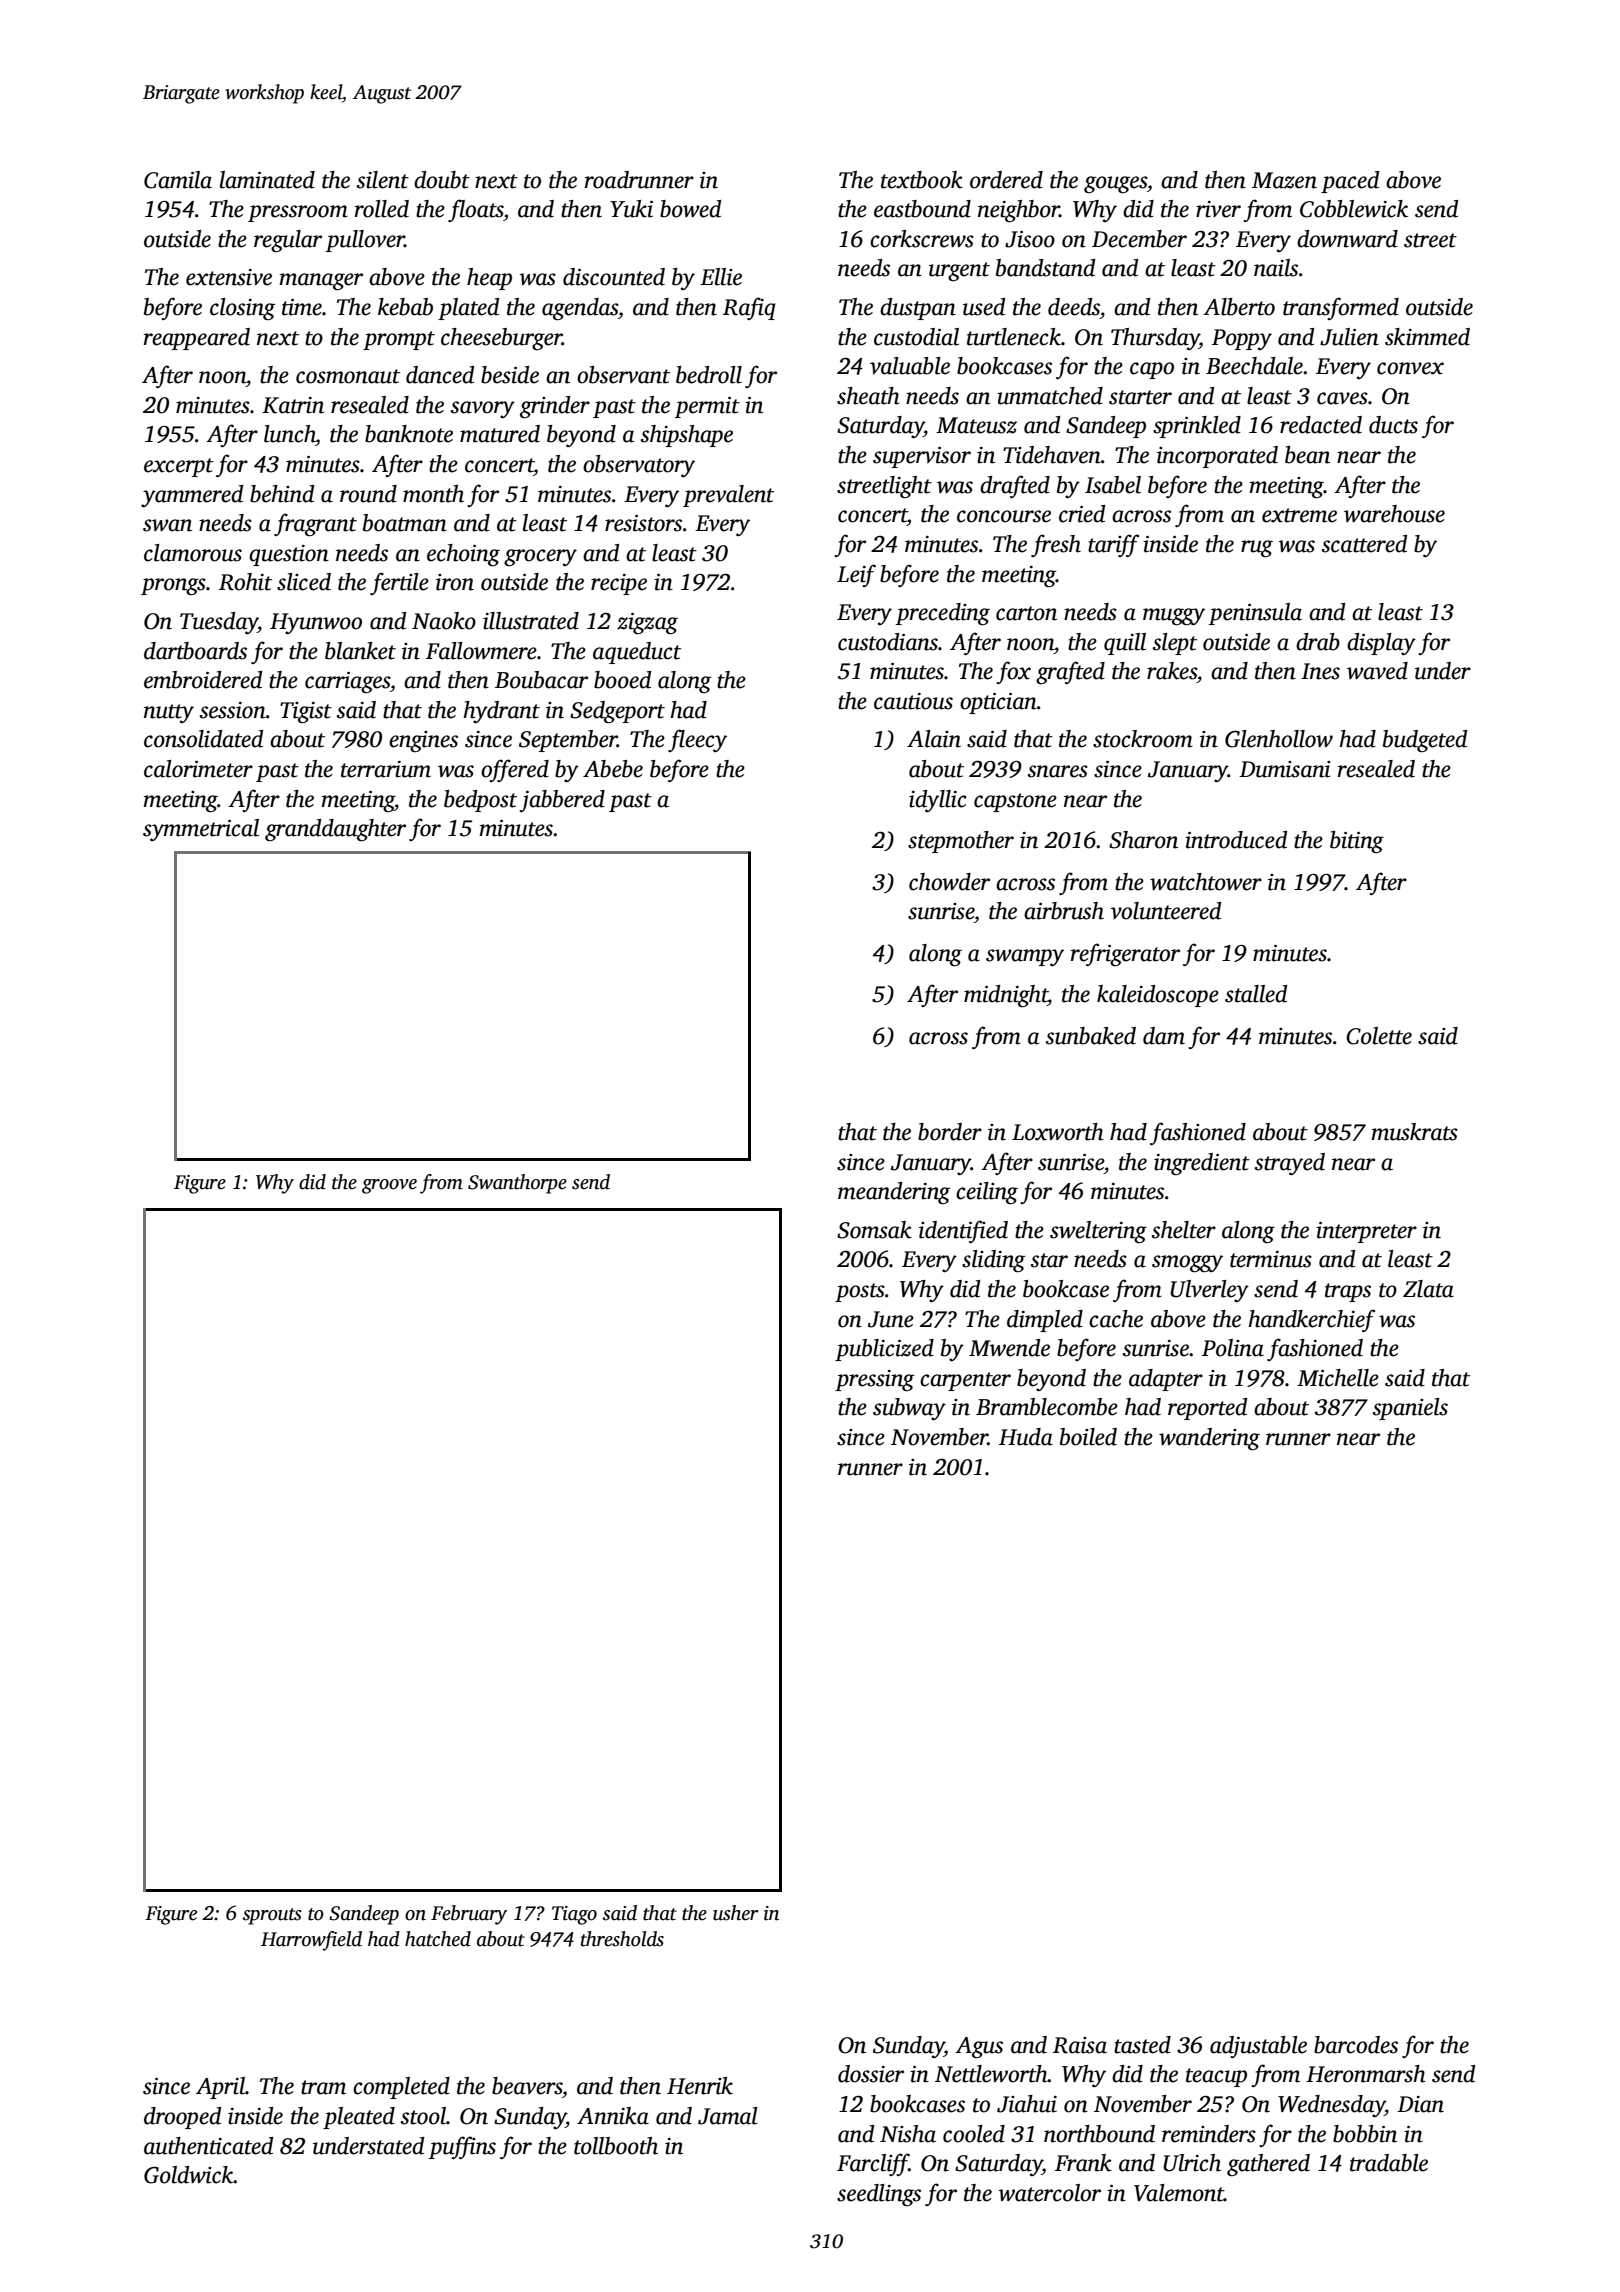  I want to click on heap, so click(489, 279).
